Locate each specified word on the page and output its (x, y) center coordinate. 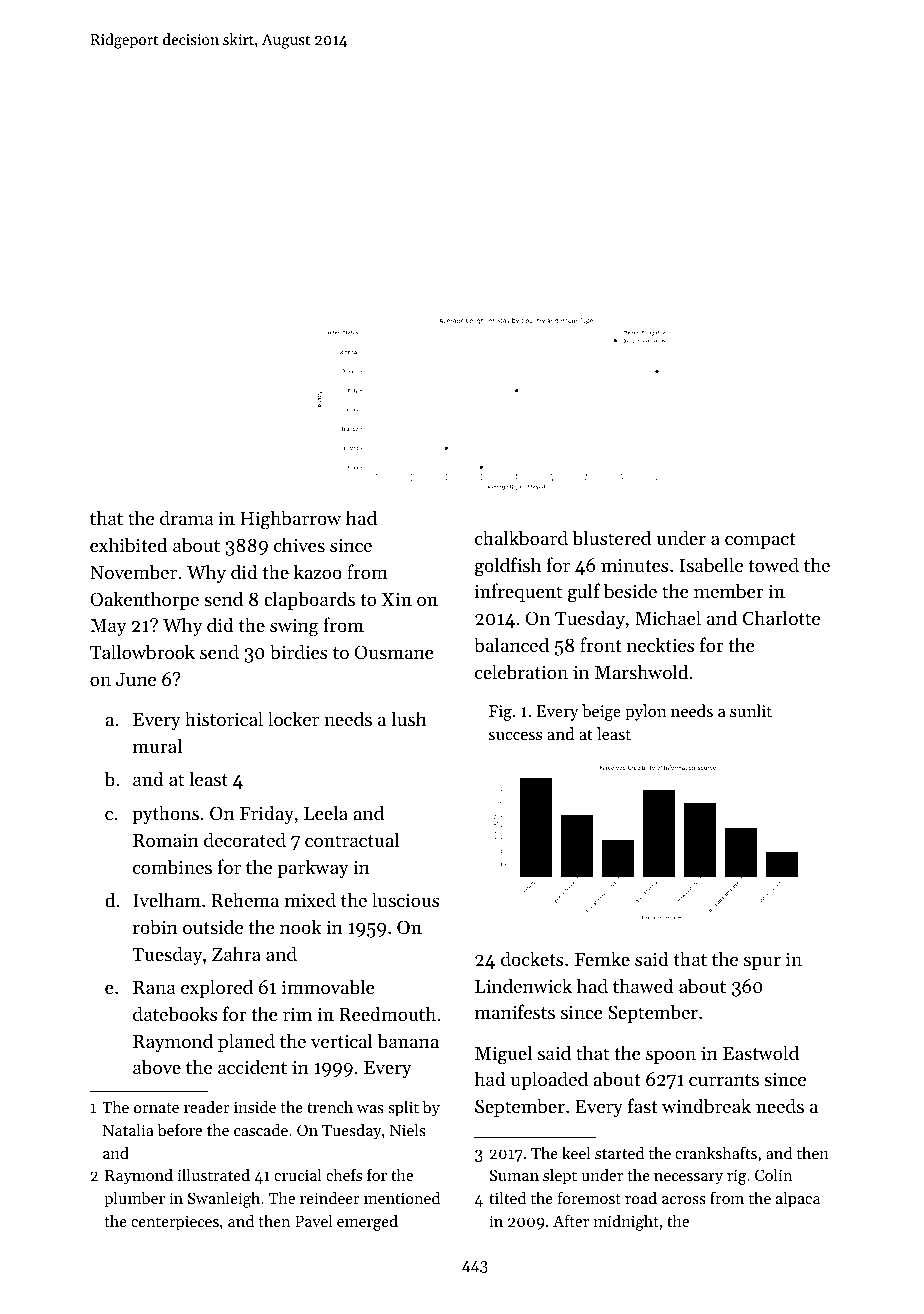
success (515, 736)
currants (724, 1080)
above (157, 1066)
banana (408, 1040)
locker (293, 718)
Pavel (313, 1220)
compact (760, 541)
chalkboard (521, 538)
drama (187, 517)
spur (762, 963)
